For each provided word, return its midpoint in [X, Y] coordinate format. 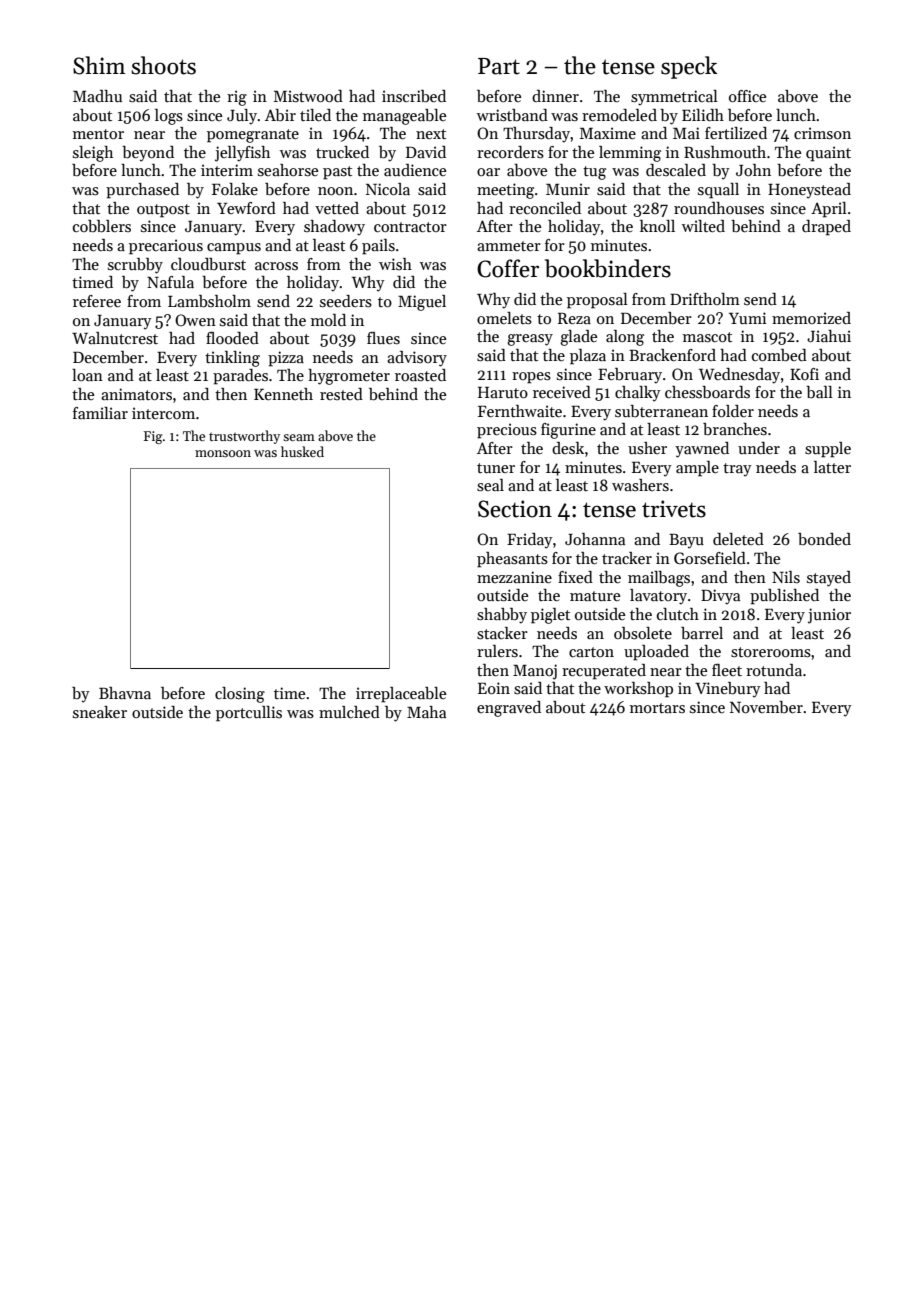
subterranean [661, 411]
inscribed [414, 96]
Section [515, 509]
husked [302, 451]
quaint [828, 154]
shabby [502, 616]
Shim [99, 65]
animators [136, 394]
